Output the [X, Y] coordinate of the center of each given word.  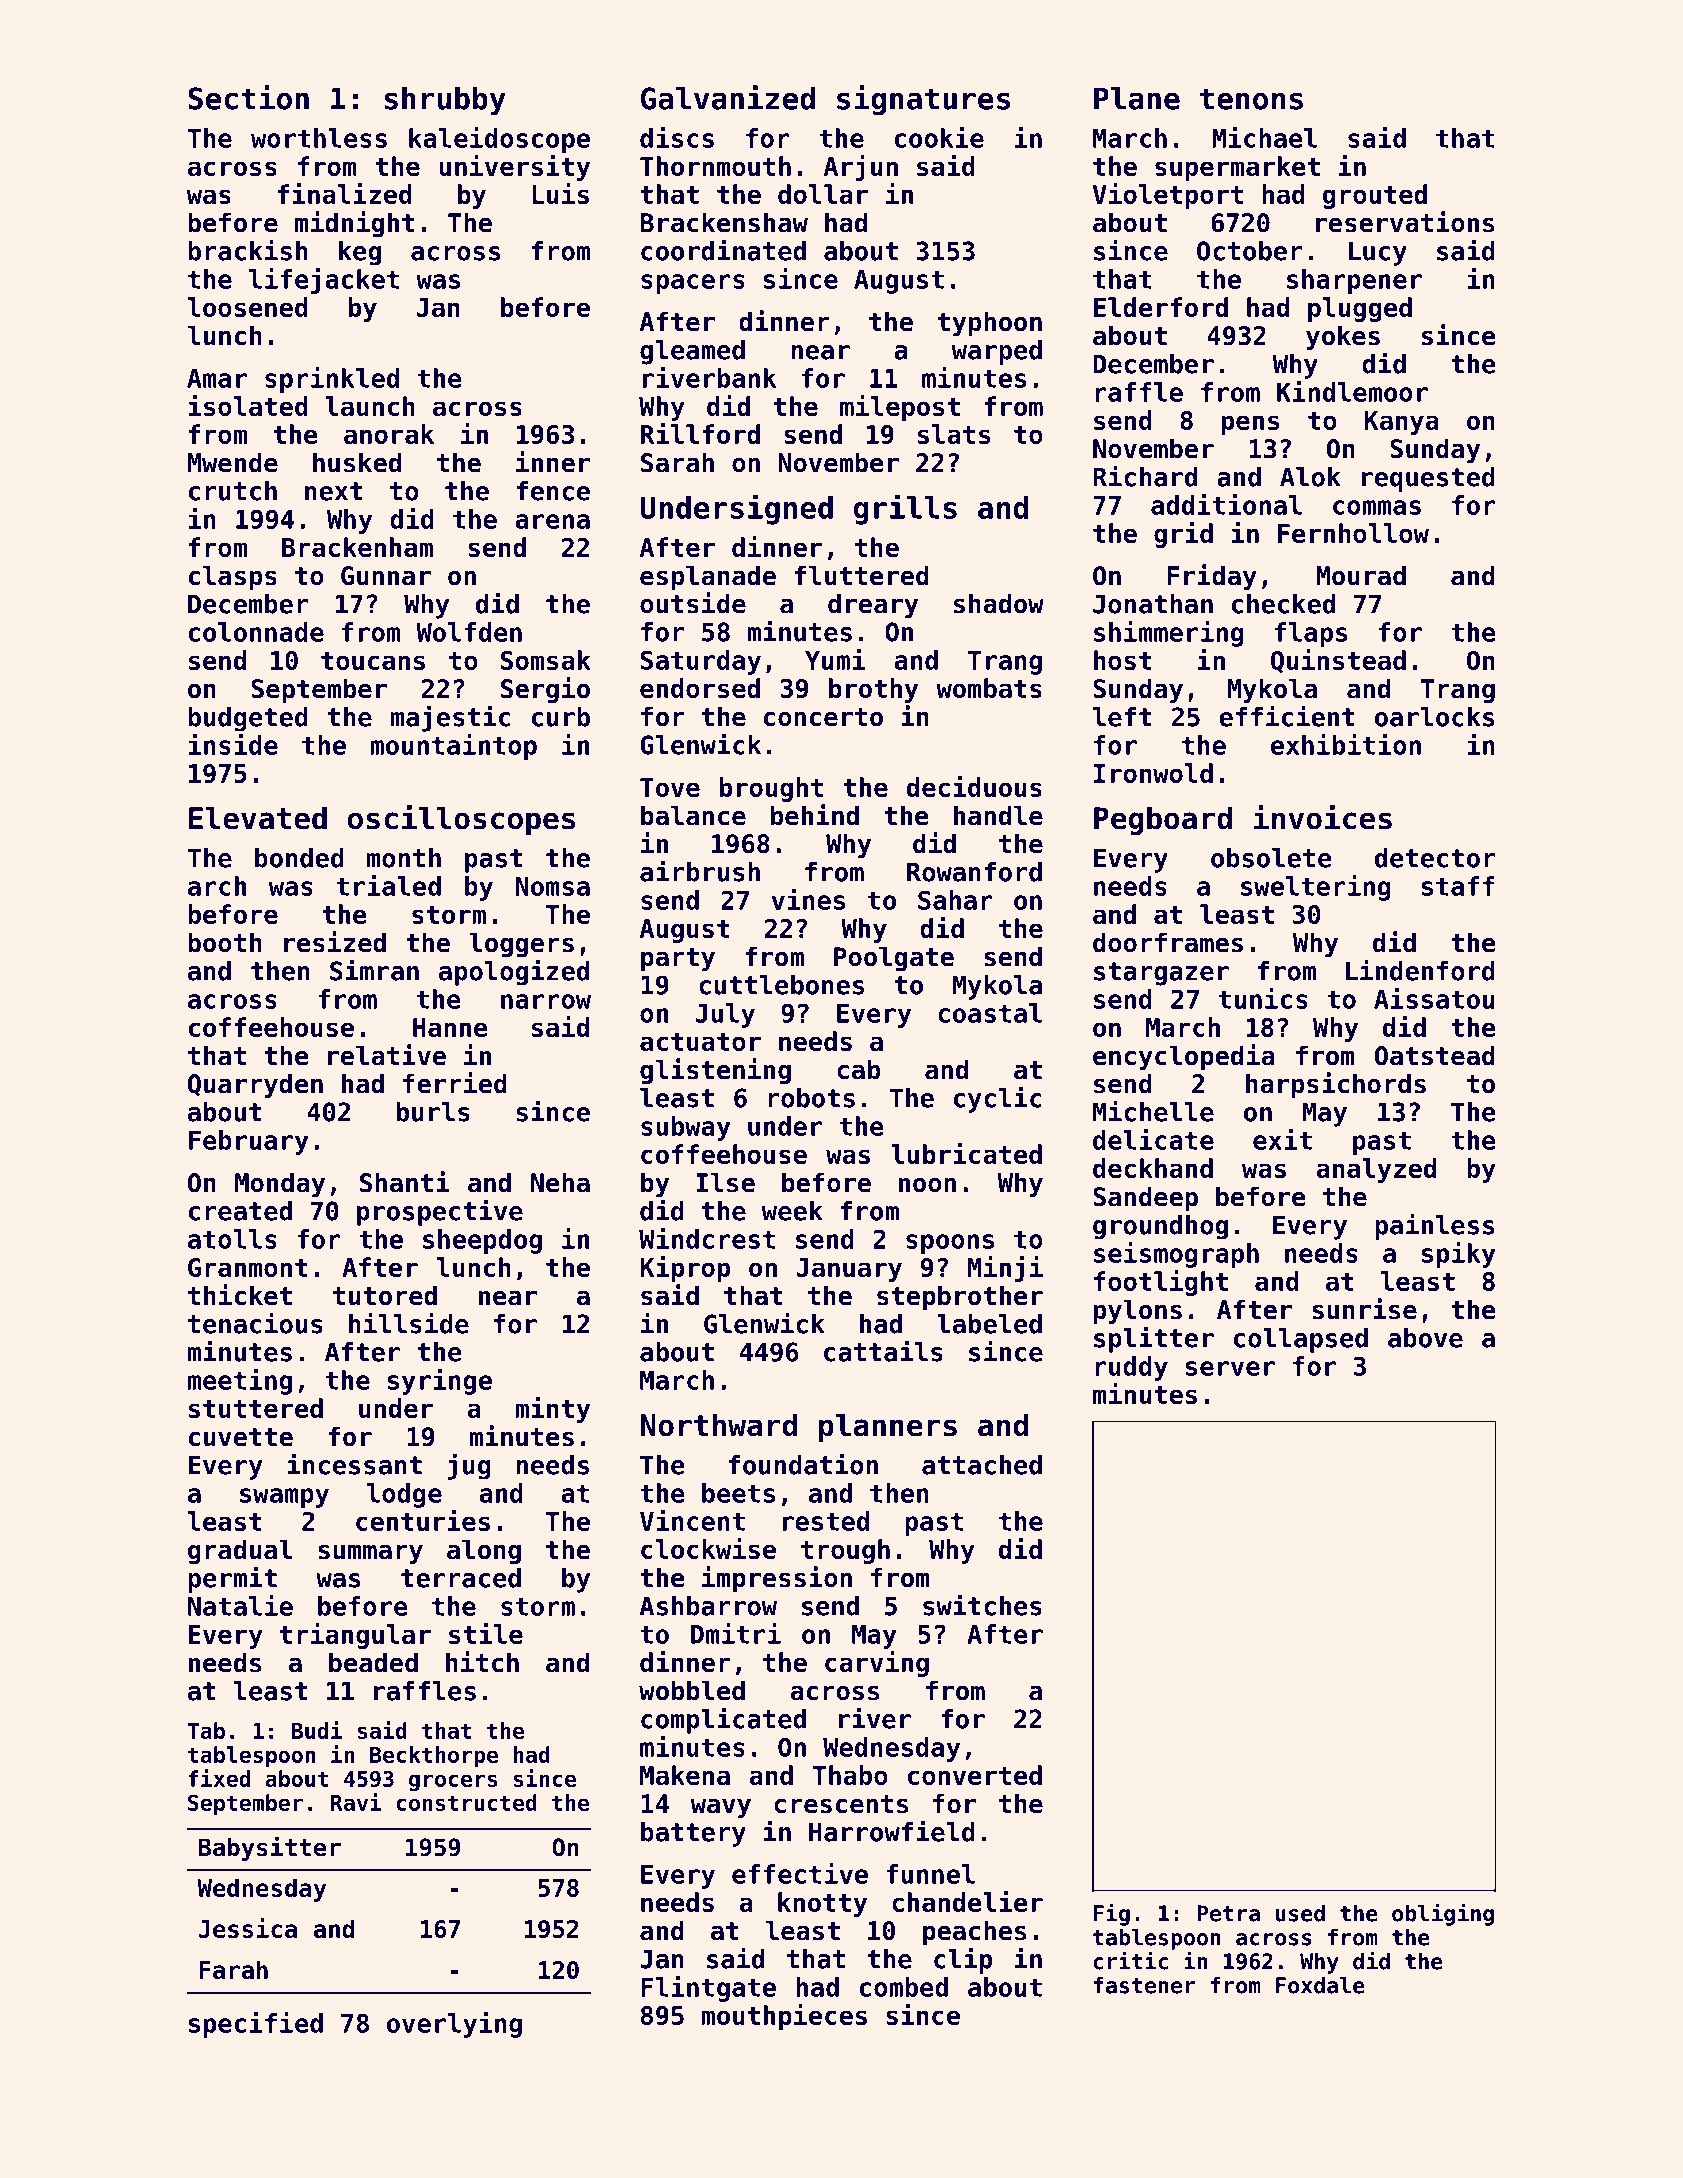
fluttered [861, 575]
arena [552, 521]
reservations [1405, 222]
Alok [1310, 477]
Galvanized [728, 97]
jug [469, 1466]
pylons [1138, 1312]
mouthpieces [784, 2017]
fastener [1144, 1985]
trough [845, 1551]
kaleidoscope [499, 140]
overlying [454, 2025]
